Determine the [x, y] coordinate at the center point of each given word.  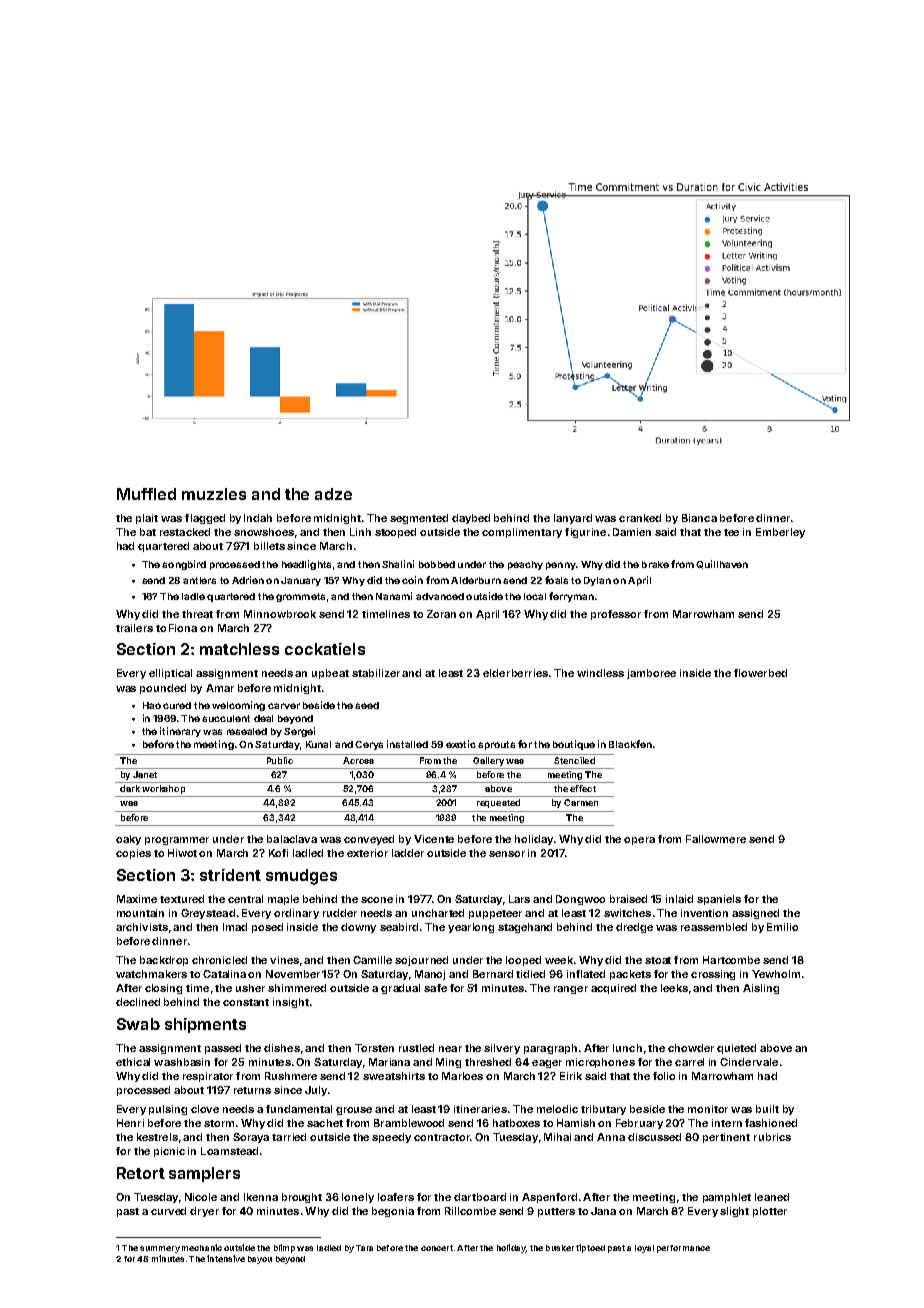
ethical [133, 1062]
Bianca [699, 518]
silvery [502, 1049]
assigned [755, 914]
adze [333, 494]
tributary [603, 1110]
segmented [419, 519]
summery [160, 1249]
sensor [507, 854]
